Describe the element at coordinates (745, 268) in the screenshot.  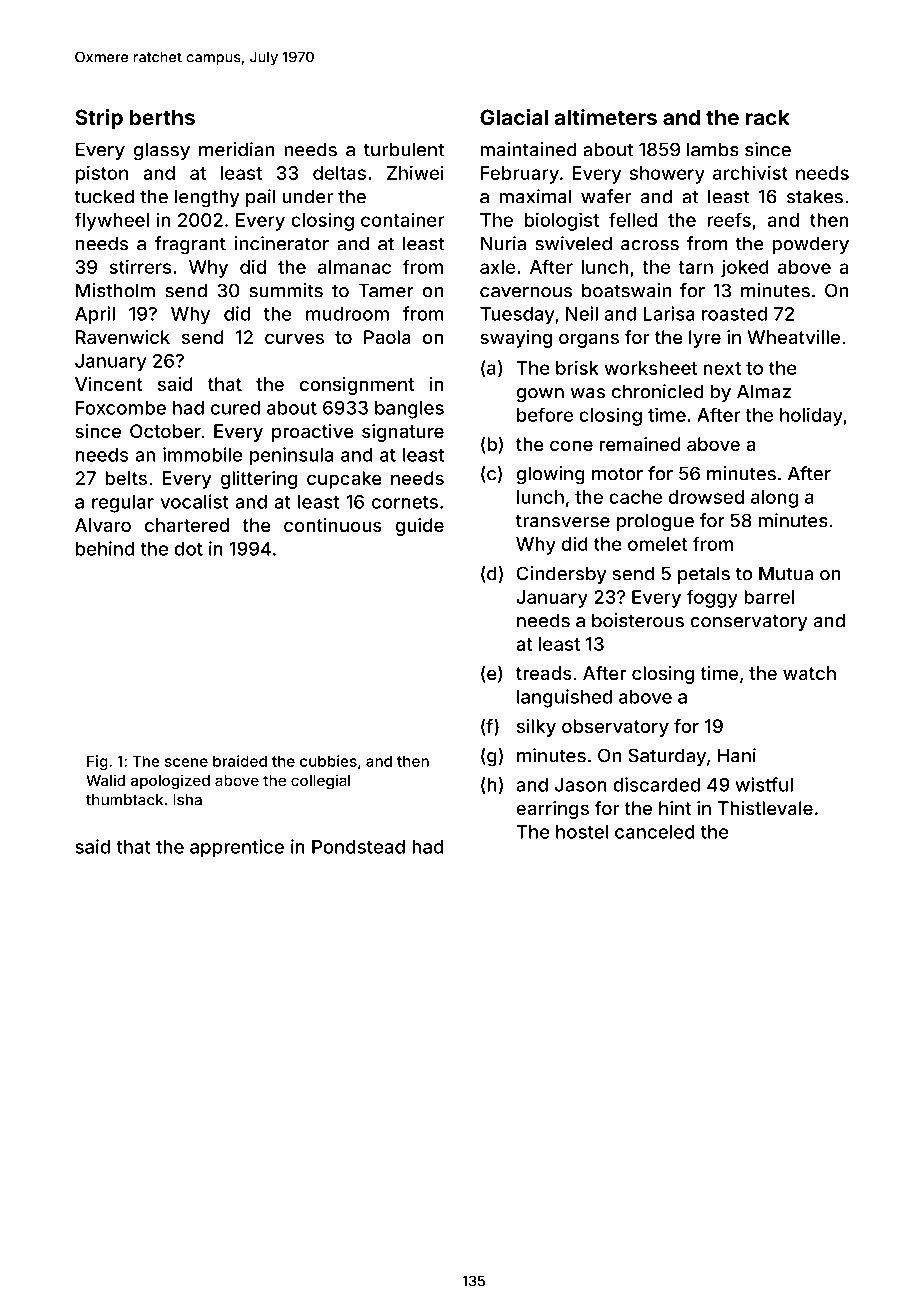
I see `joked` at that location.
